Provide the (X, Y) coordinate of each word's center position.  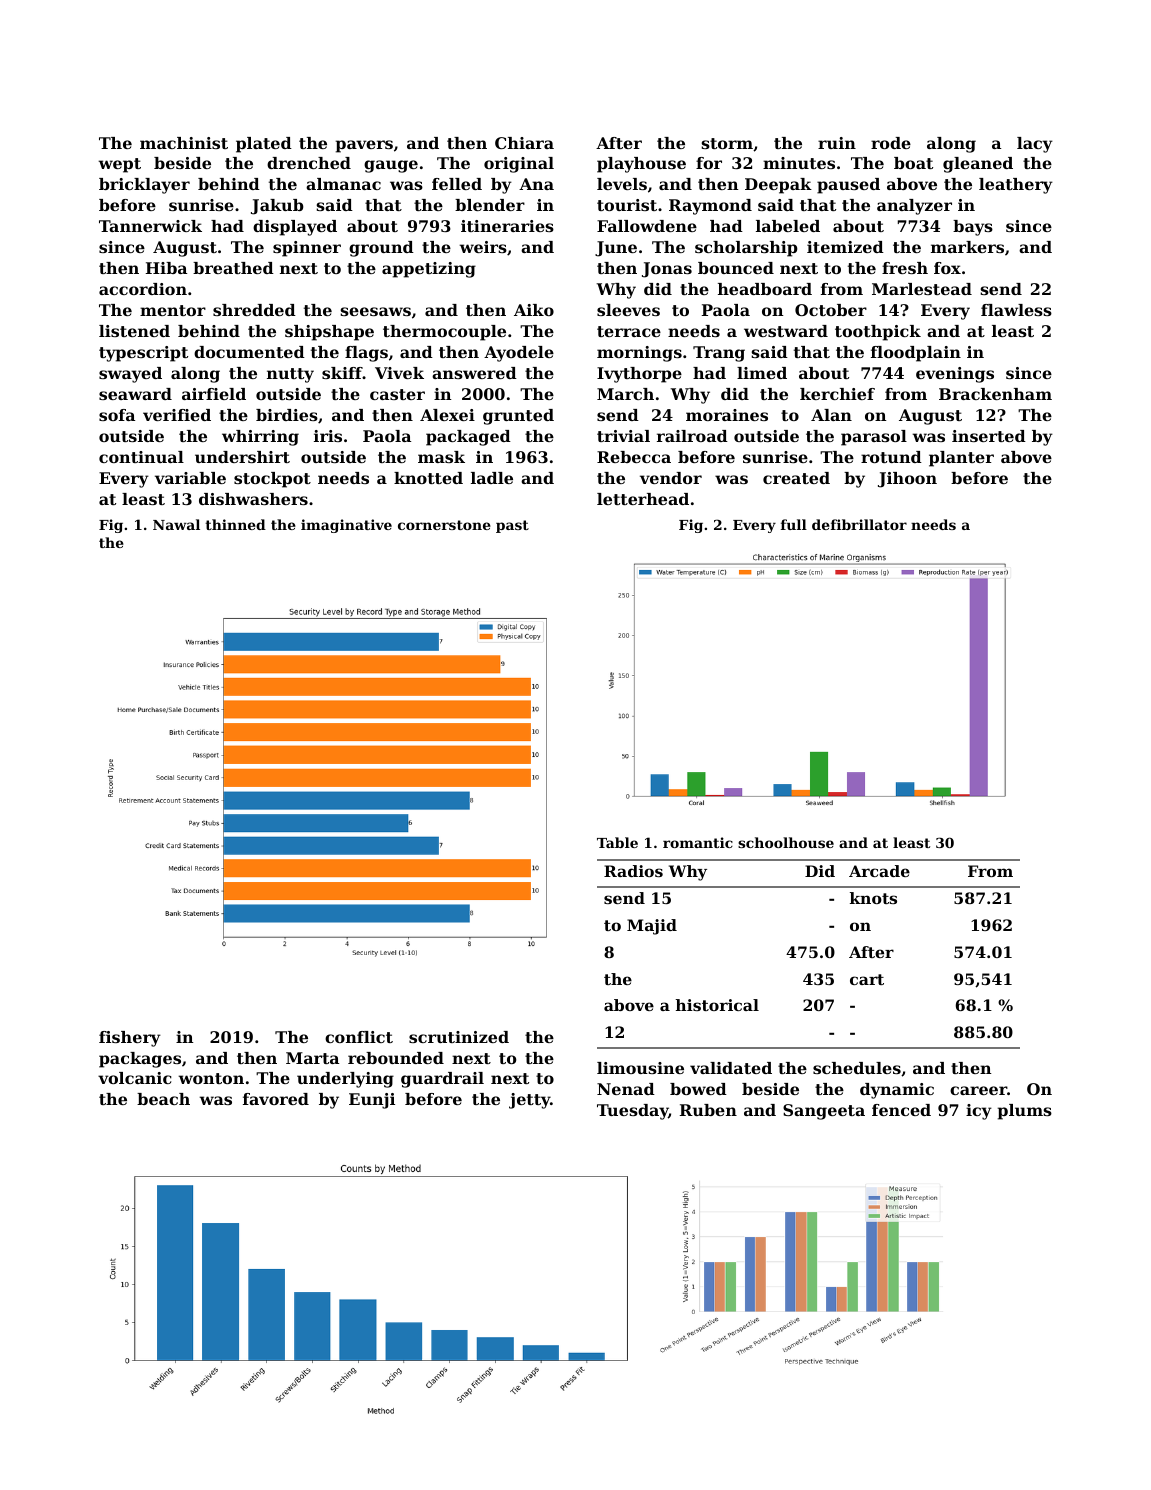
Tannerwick (150, 226)
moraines (727, 415)
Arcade (879, 871)
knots (873, 898)
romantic (698, 842)
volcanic (135, 1078)
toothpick (878, 333)
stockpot (272, 480)
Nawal (176, 524)
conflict (359, 1037)
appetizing (429, 270)
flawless (1016, 310)
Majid (652, 927)
